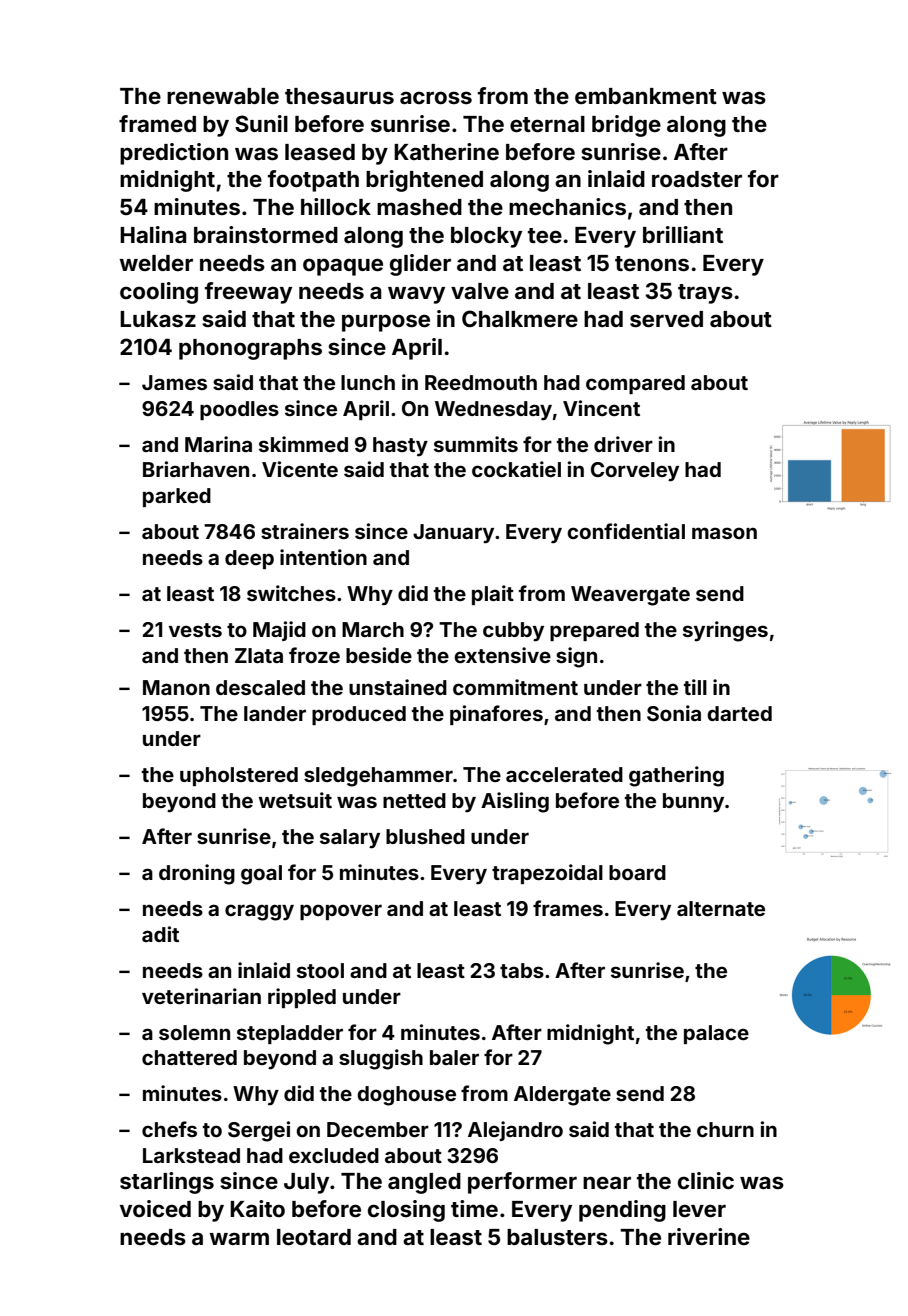 The width and height of the document is (908, 1316). Describe the element at coordinates (339, 96) in the document. I see `thesaurus` at that location.
